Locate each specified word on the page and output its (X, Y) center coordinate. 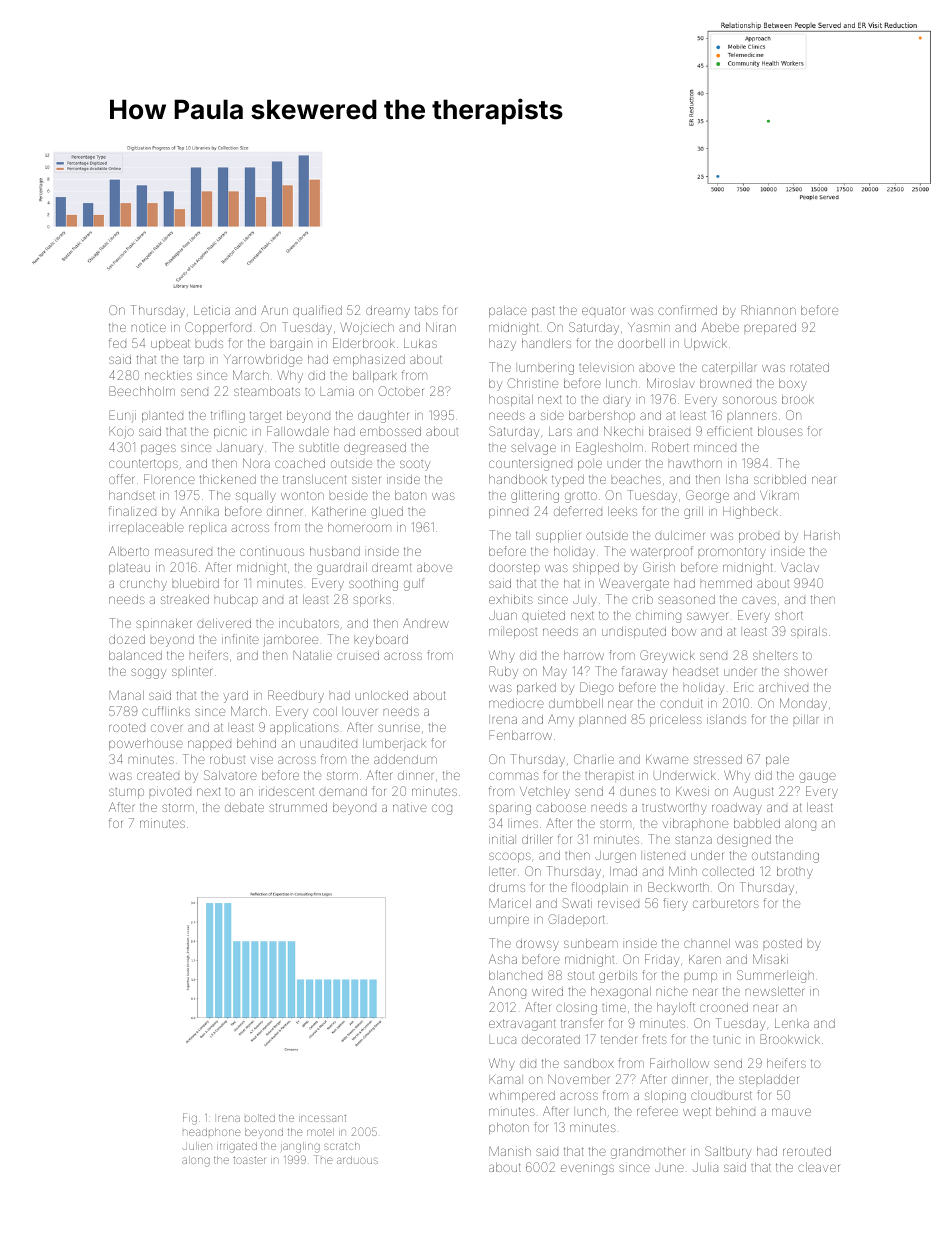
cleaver (818, 1167)
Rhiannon (768, 310)
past (543, 311)
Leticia (212, 310)
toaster (249, 1160)
